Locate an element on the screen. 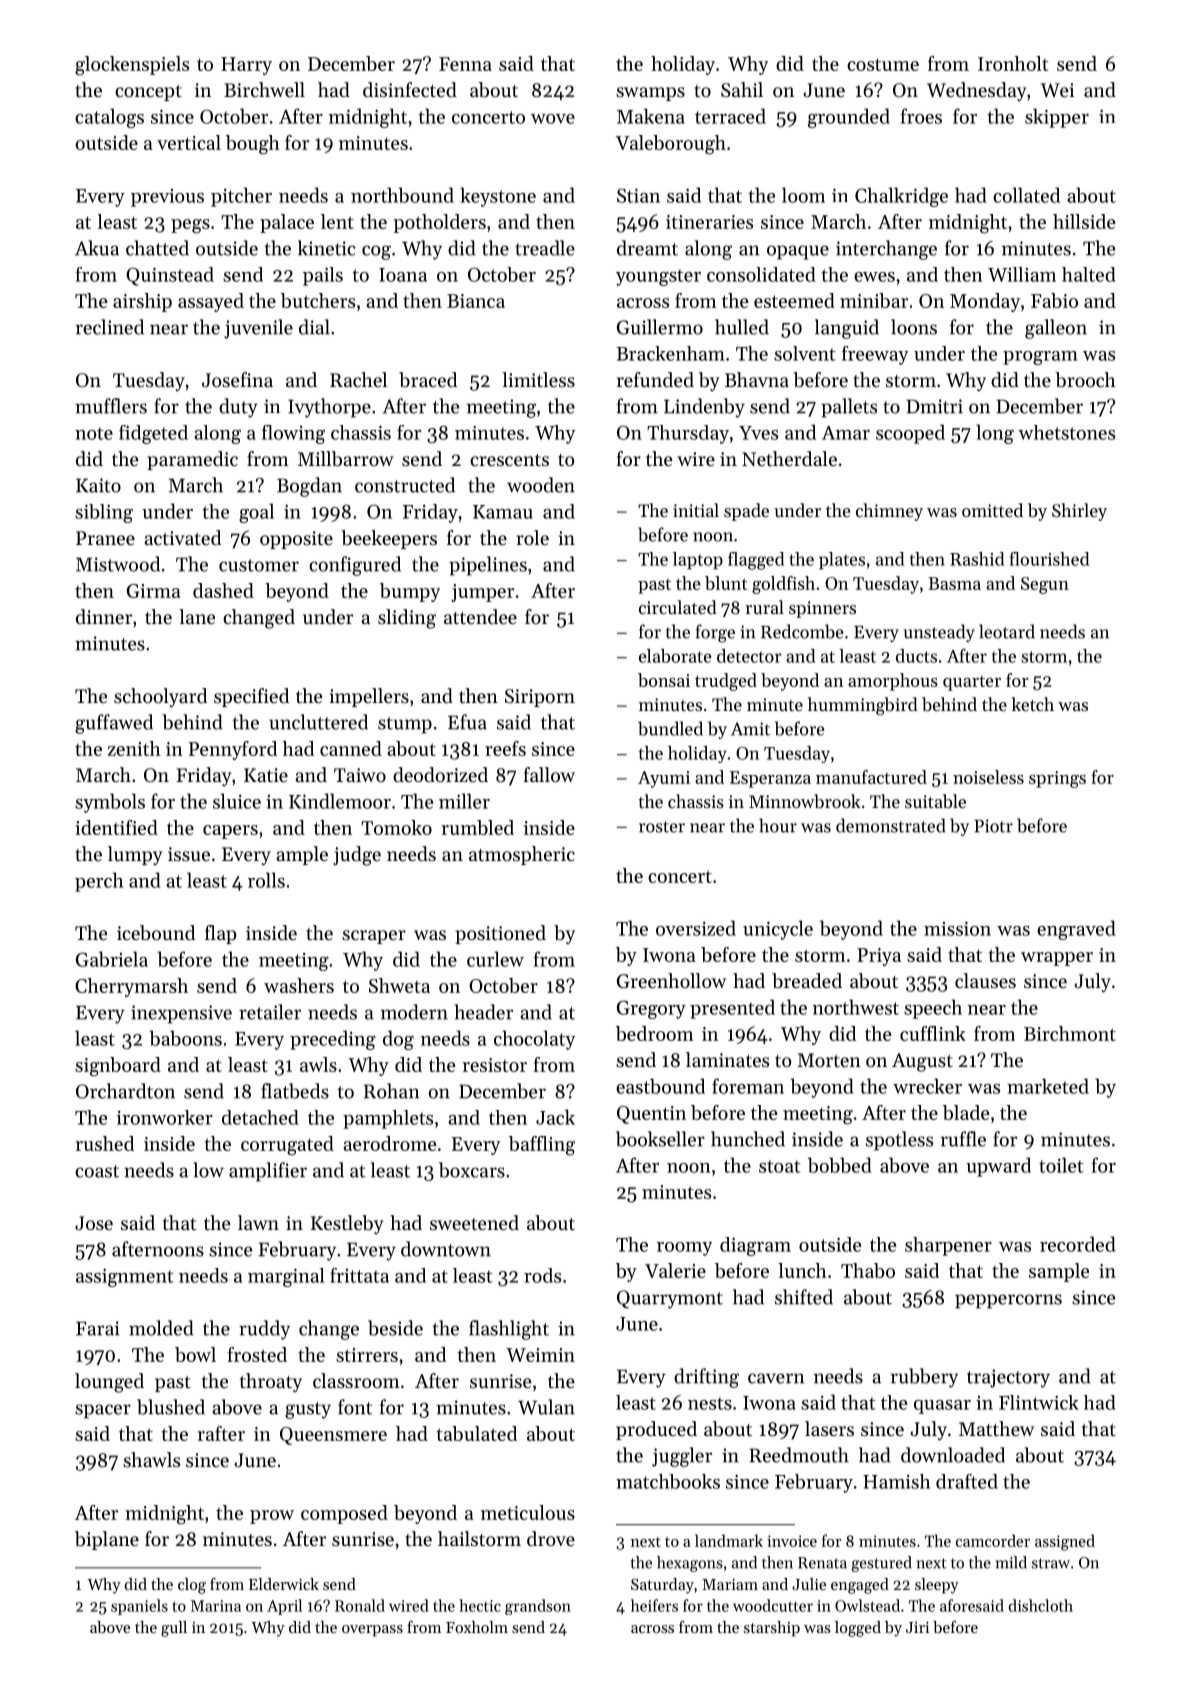  dishcloth is located at coordinates (1040, 1605).
